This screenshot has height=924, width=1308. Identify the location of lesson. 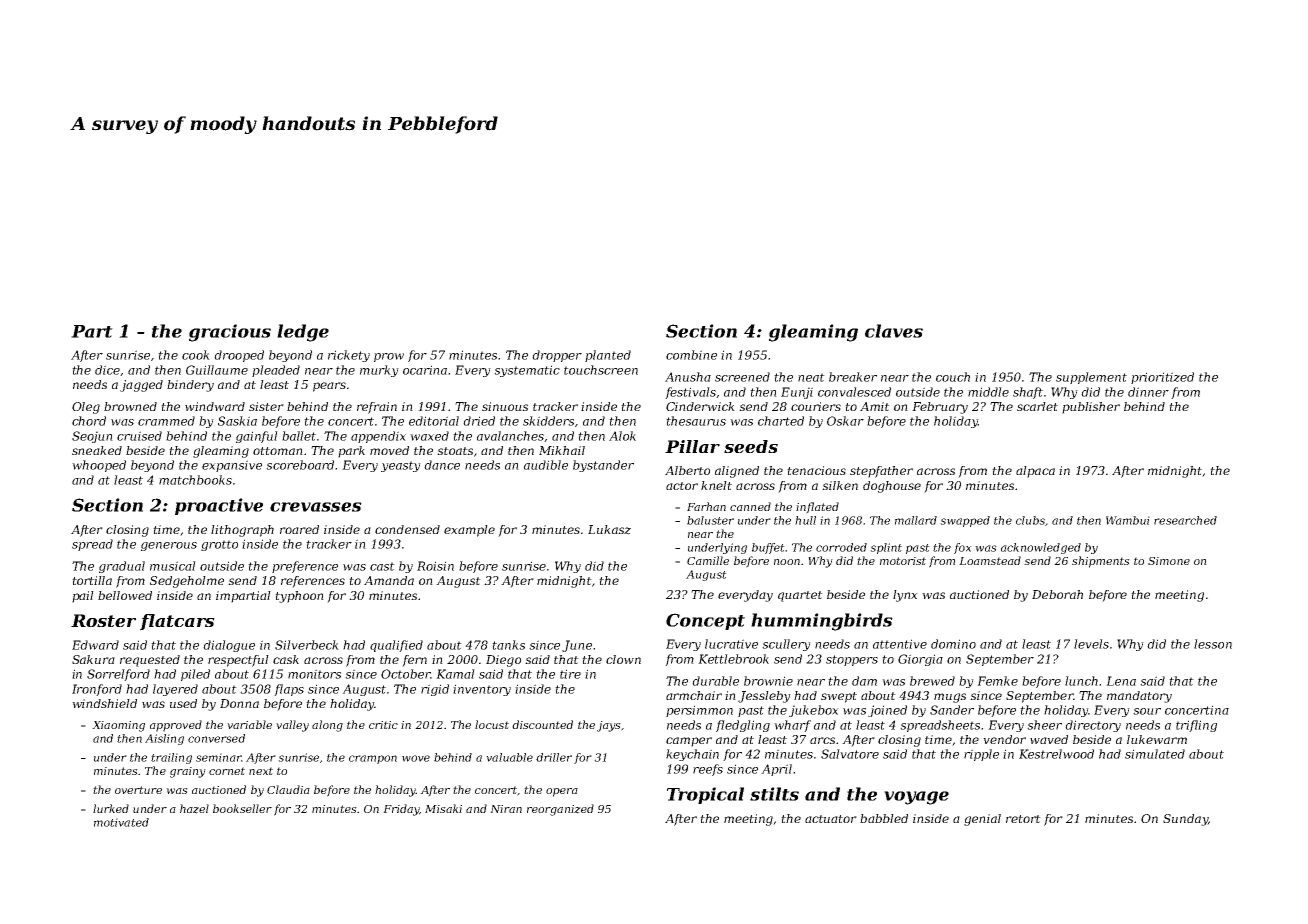
(1213, 644).
